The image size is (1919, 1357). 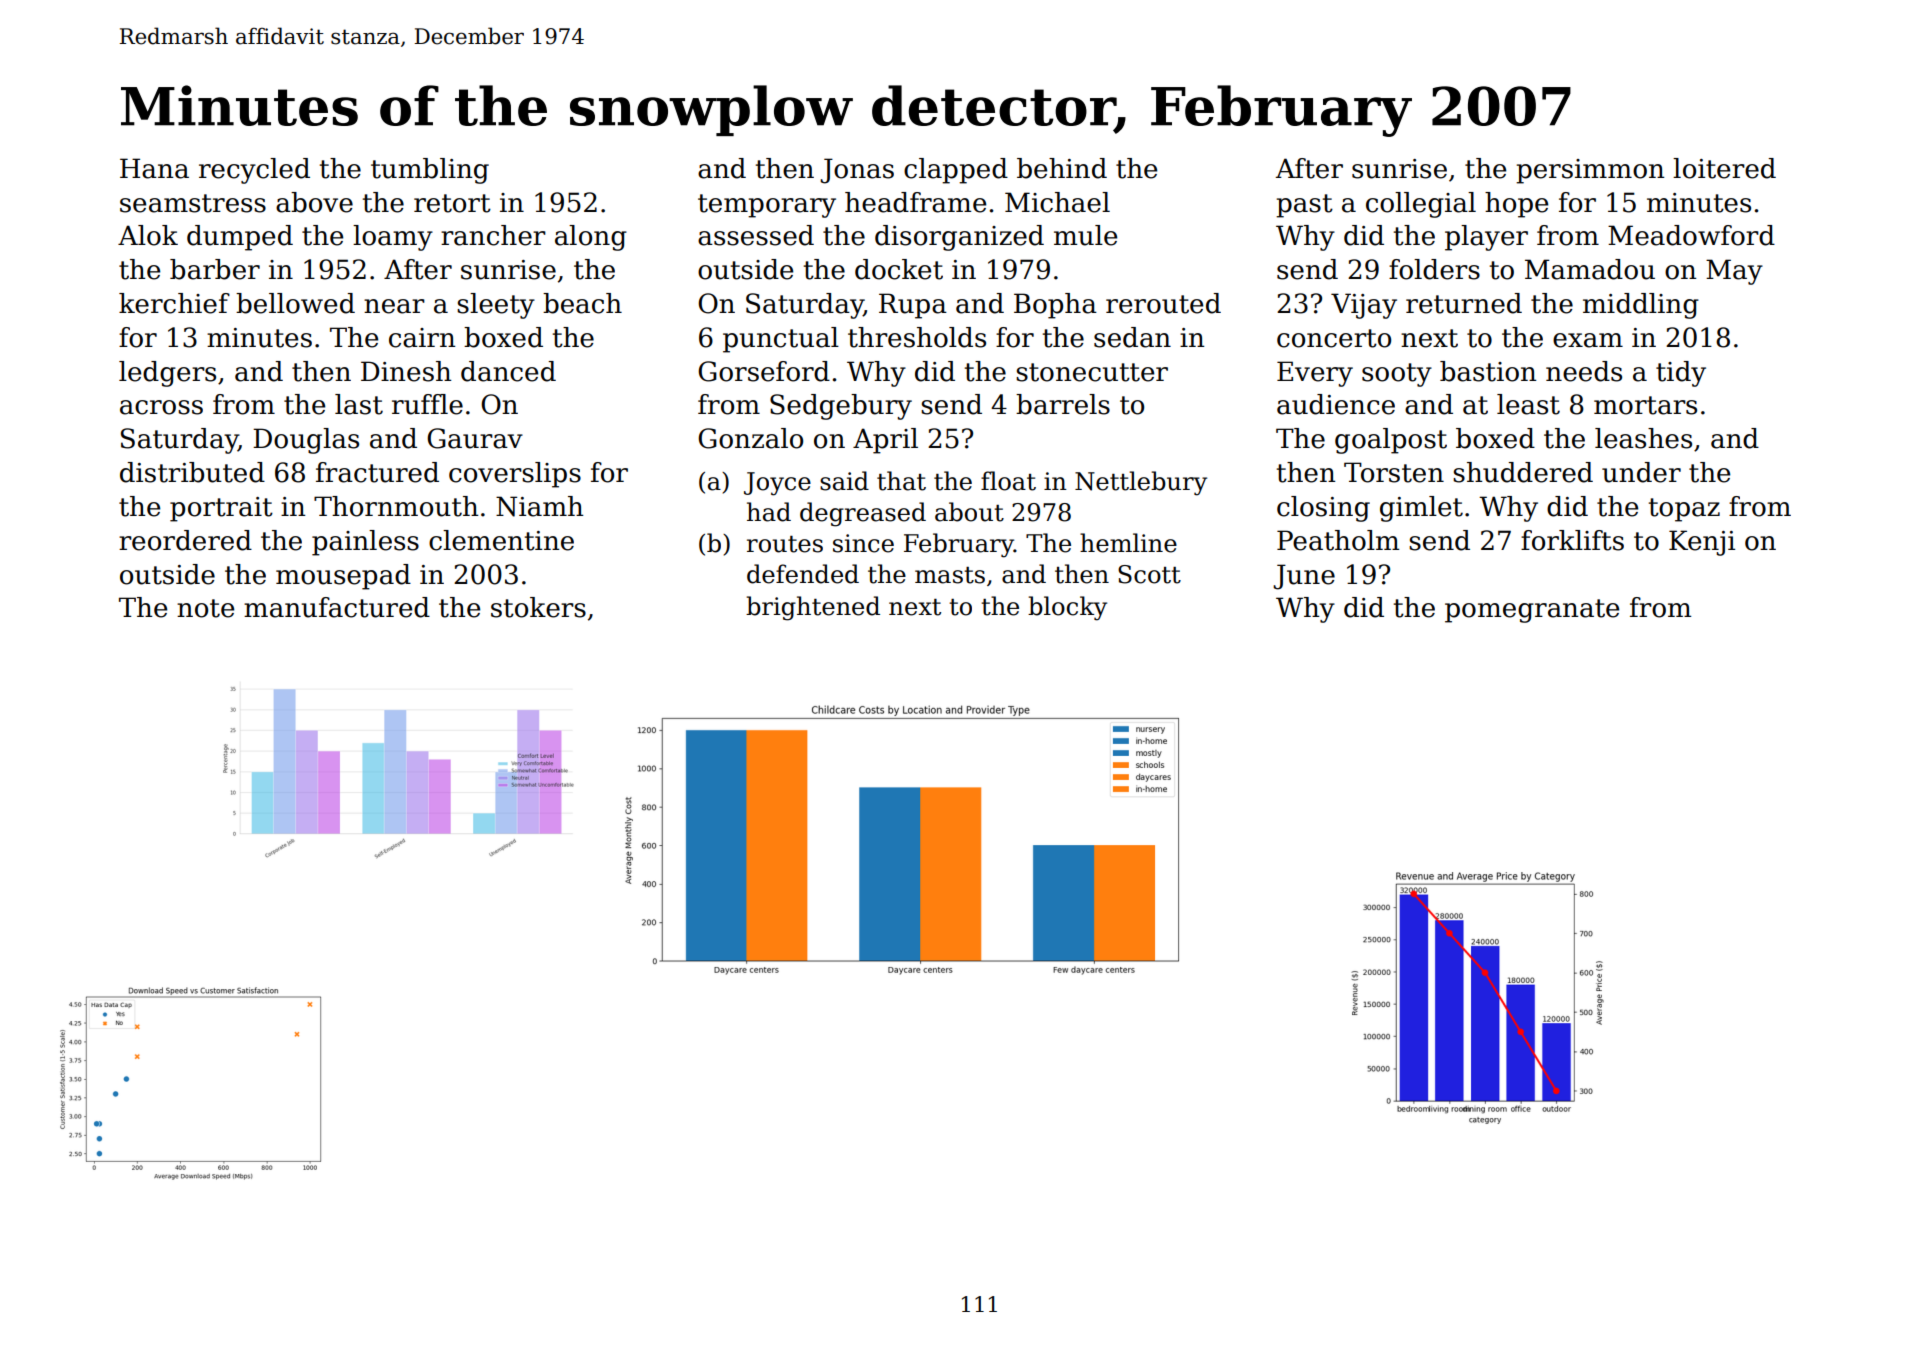 What do you see at coordinates (430, 171) in the image?
I see `tumbling` at bounding box center [430, 171].
